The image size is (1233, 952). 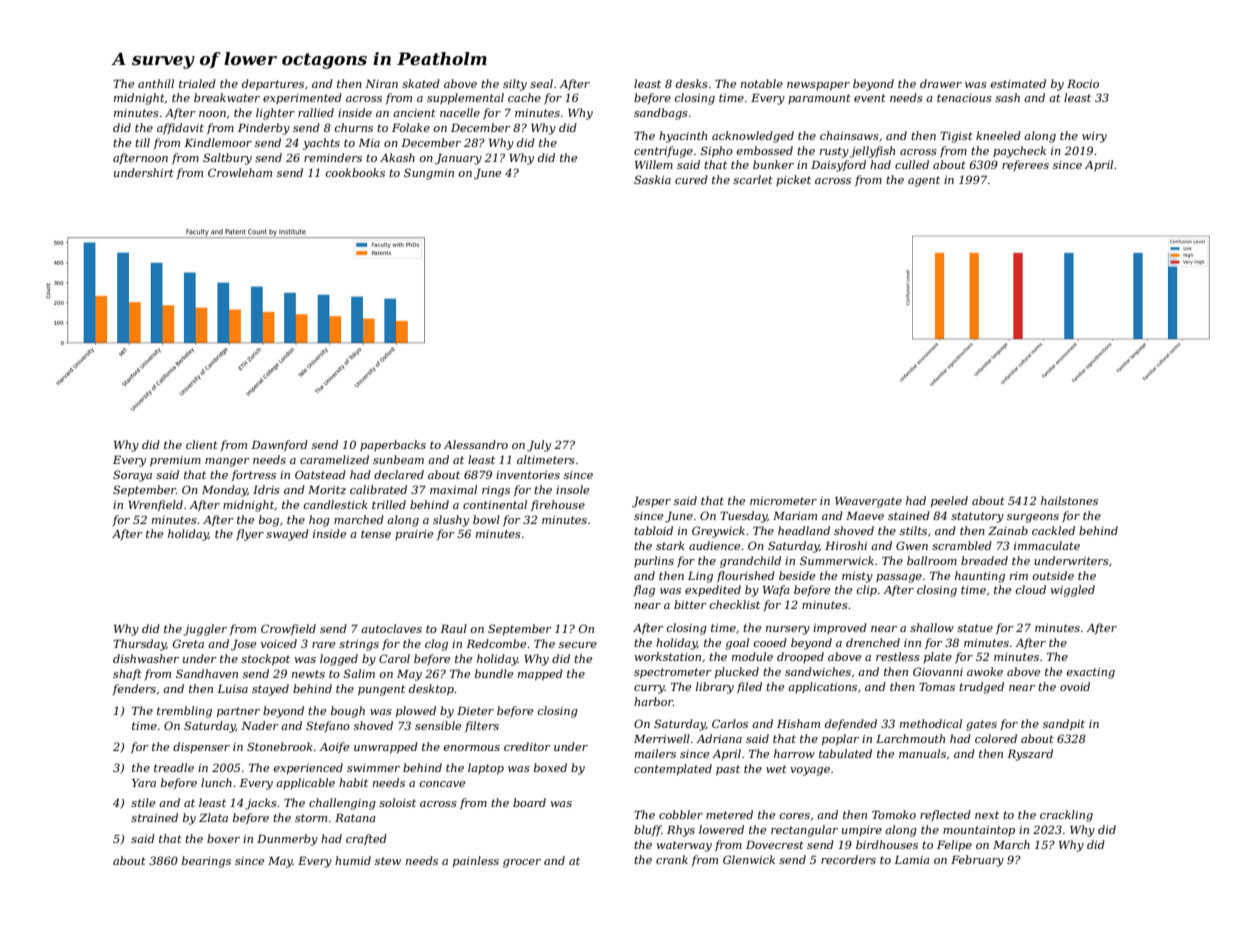 I want to click on mapped, so click(x=540, y=675).
